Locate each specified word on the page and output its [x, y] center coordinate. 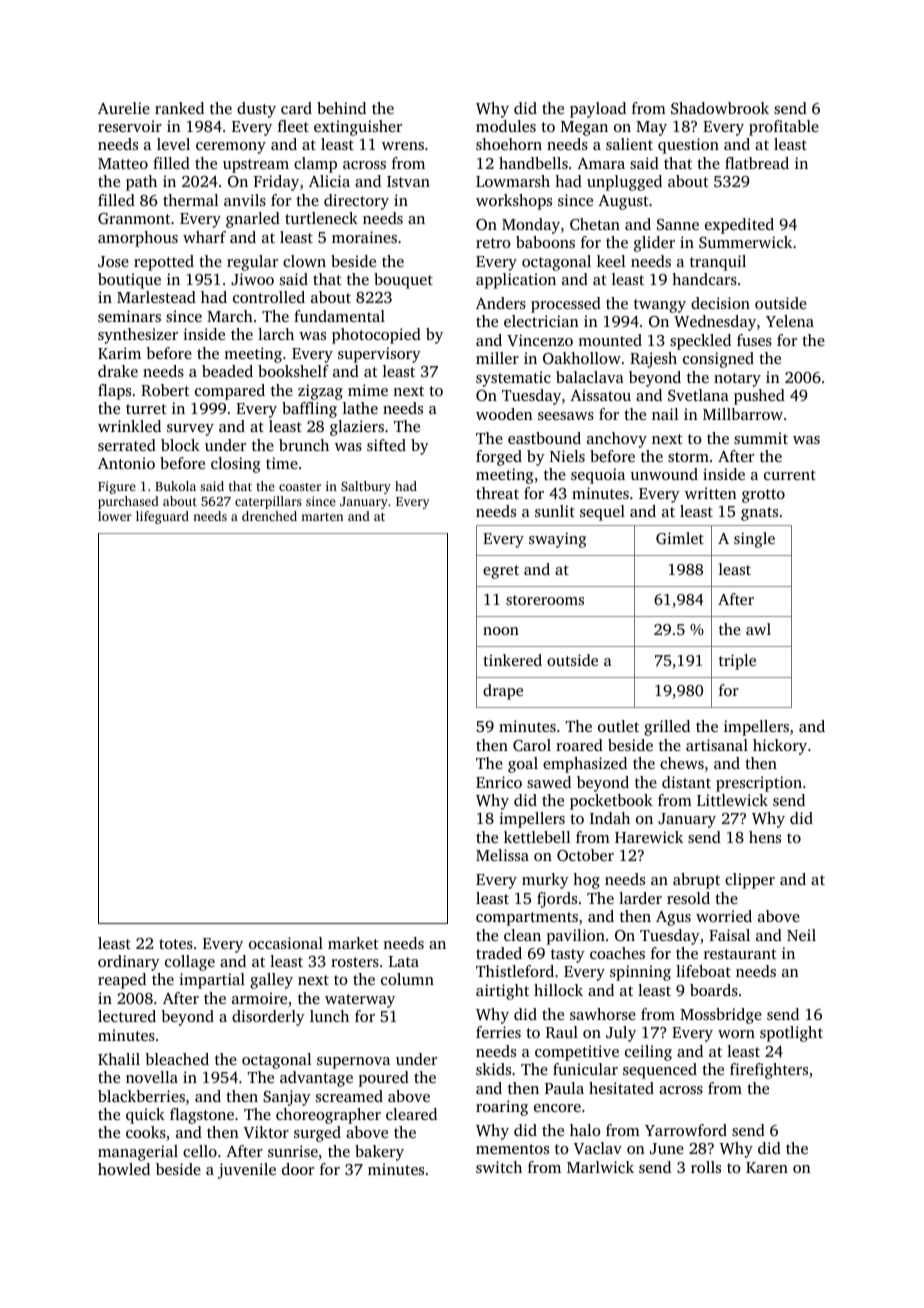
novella [152, 1077]
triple [737, 662]
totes [176, 944]
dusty [256, 110]
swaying [557, 540]
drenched [269, 516]
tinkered [512, 660]
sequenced [660, 1071]
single [754, 540]
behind [341, 108]
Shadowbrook [720, 108]
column [407, 979]
